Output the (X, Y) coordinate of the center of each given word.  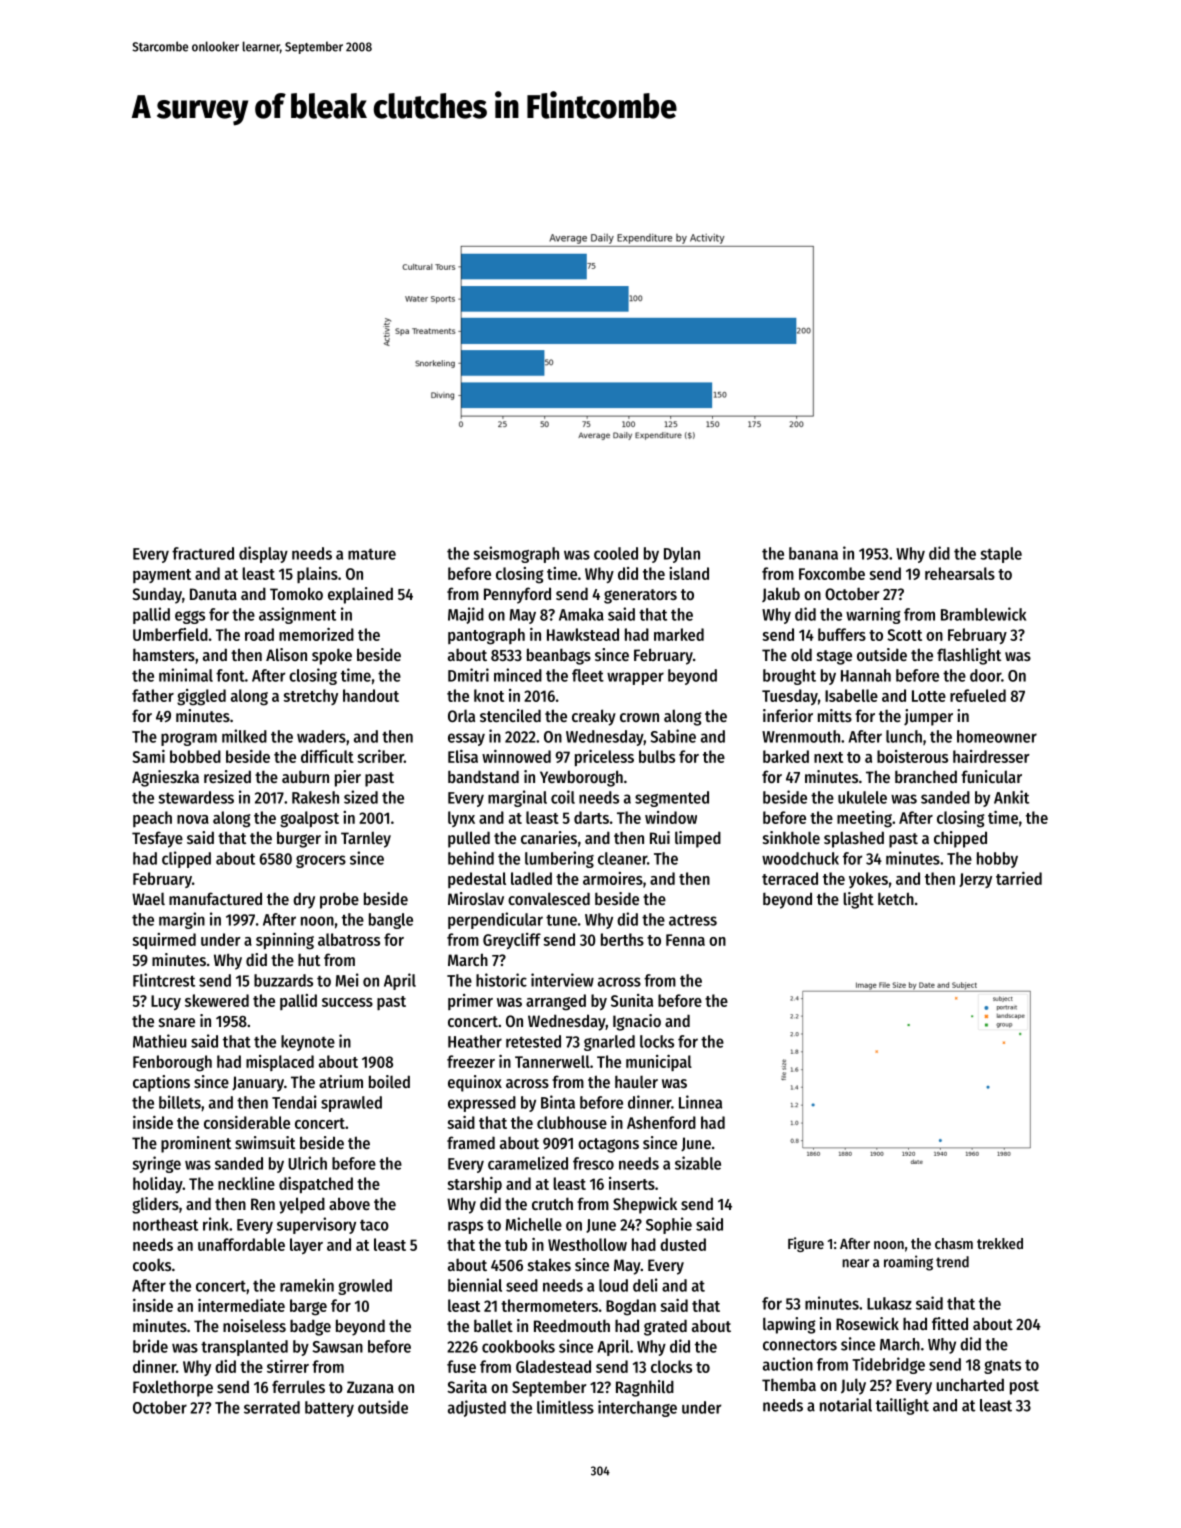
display (263, 554)
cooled (616, 553)
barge (308, 1307)
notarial (846, 1405)
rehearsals (960, 573)
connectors (800, 1345)
